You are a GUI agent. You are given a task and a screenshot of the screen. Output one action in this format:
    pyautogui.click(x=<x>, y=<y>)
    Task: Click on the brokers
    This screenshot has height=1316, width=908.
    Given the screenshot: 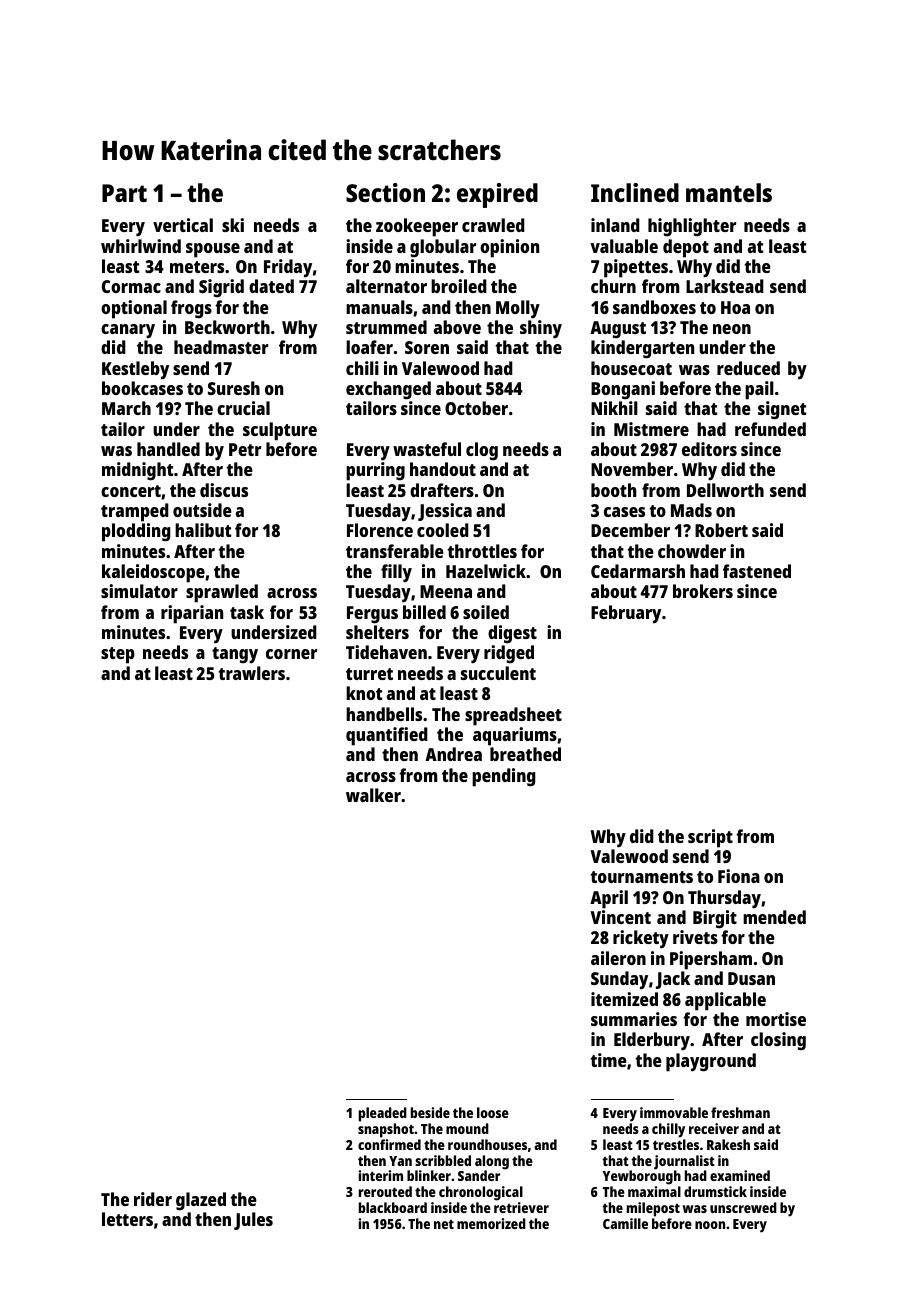 What is the action you would take?
    pyautogui.click(x=703, y=591)
